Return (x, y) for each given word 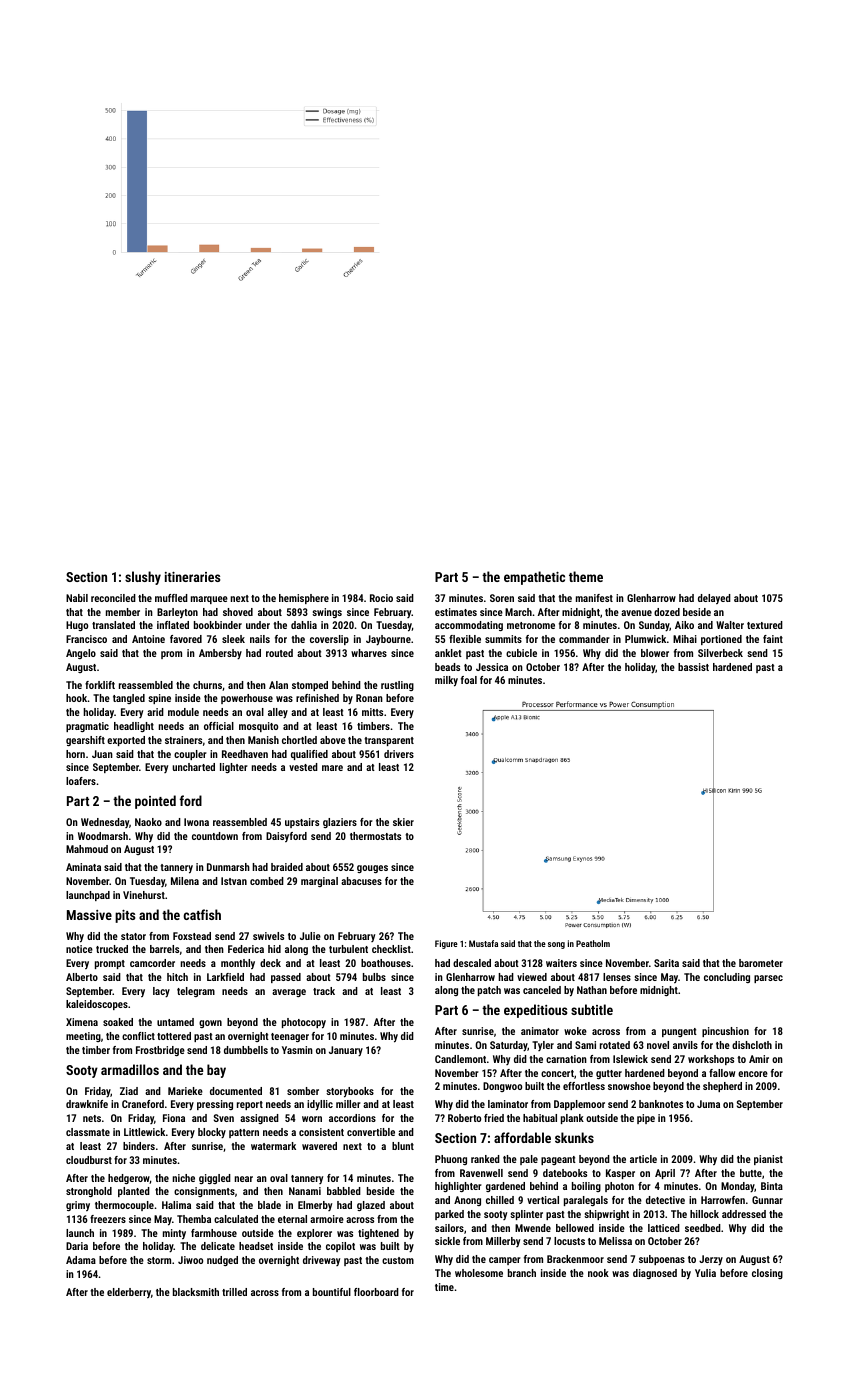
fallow (722, 1073)
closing (767, 1274)
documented (236, 1091)
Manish (263, 740)
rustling (397, 686)
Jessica (492, 667)
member (123, 612)
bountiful (332, 1292)
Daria (77, 1246)
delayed (714, 599)
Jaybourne (388, 640)
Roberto (464, 1118)
